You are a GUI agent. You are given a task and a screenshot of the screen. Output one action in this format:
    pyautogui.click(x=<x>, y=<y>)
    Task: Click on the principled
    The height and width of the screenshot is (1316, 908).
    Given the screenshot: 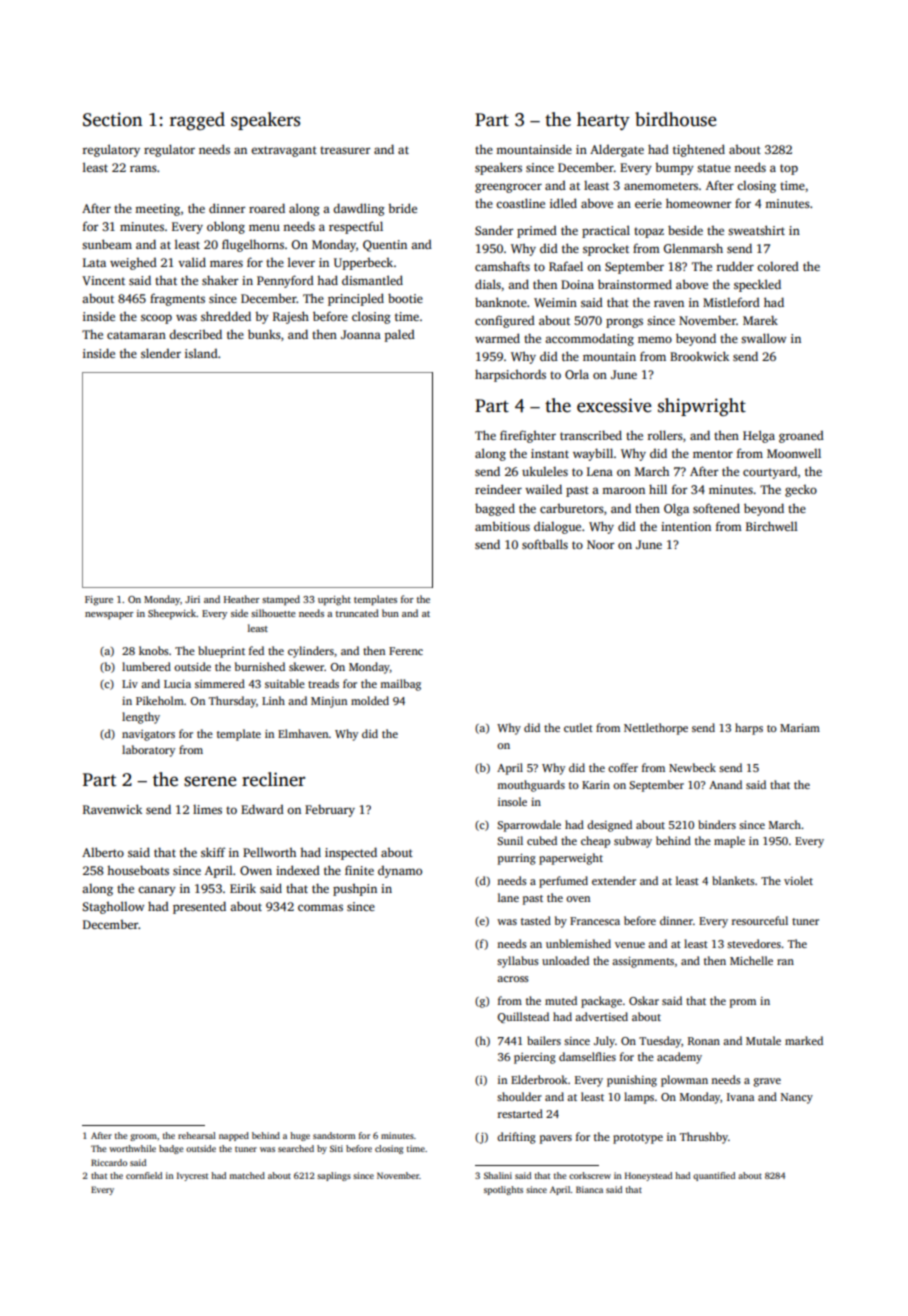 What is the action you would take?
    pyautogui.click(x=356, y=299)
